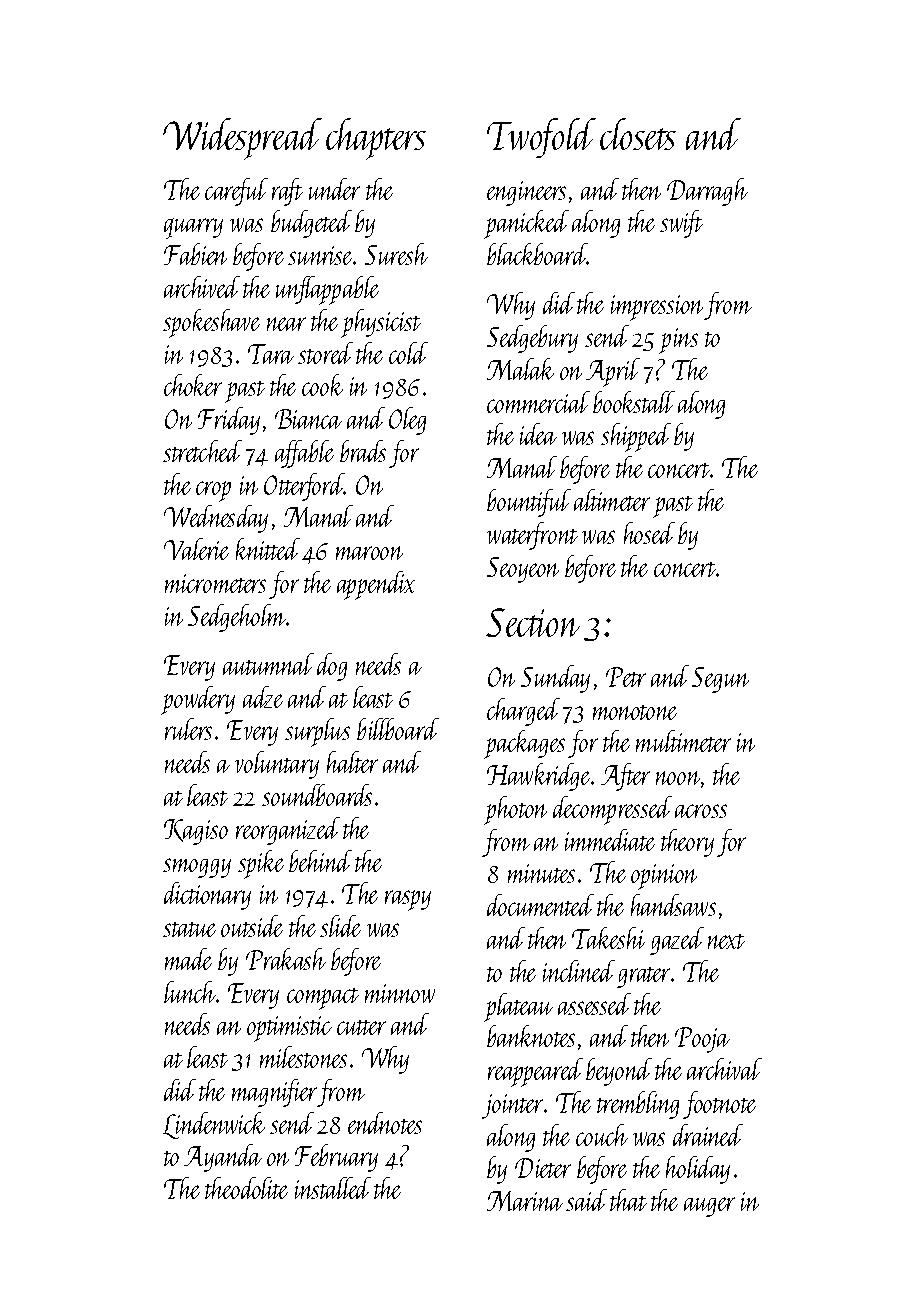 The image size is (924, 1311). Describe the element at coordinates (196, 549) in the image. I see `Valerie` at that location.
